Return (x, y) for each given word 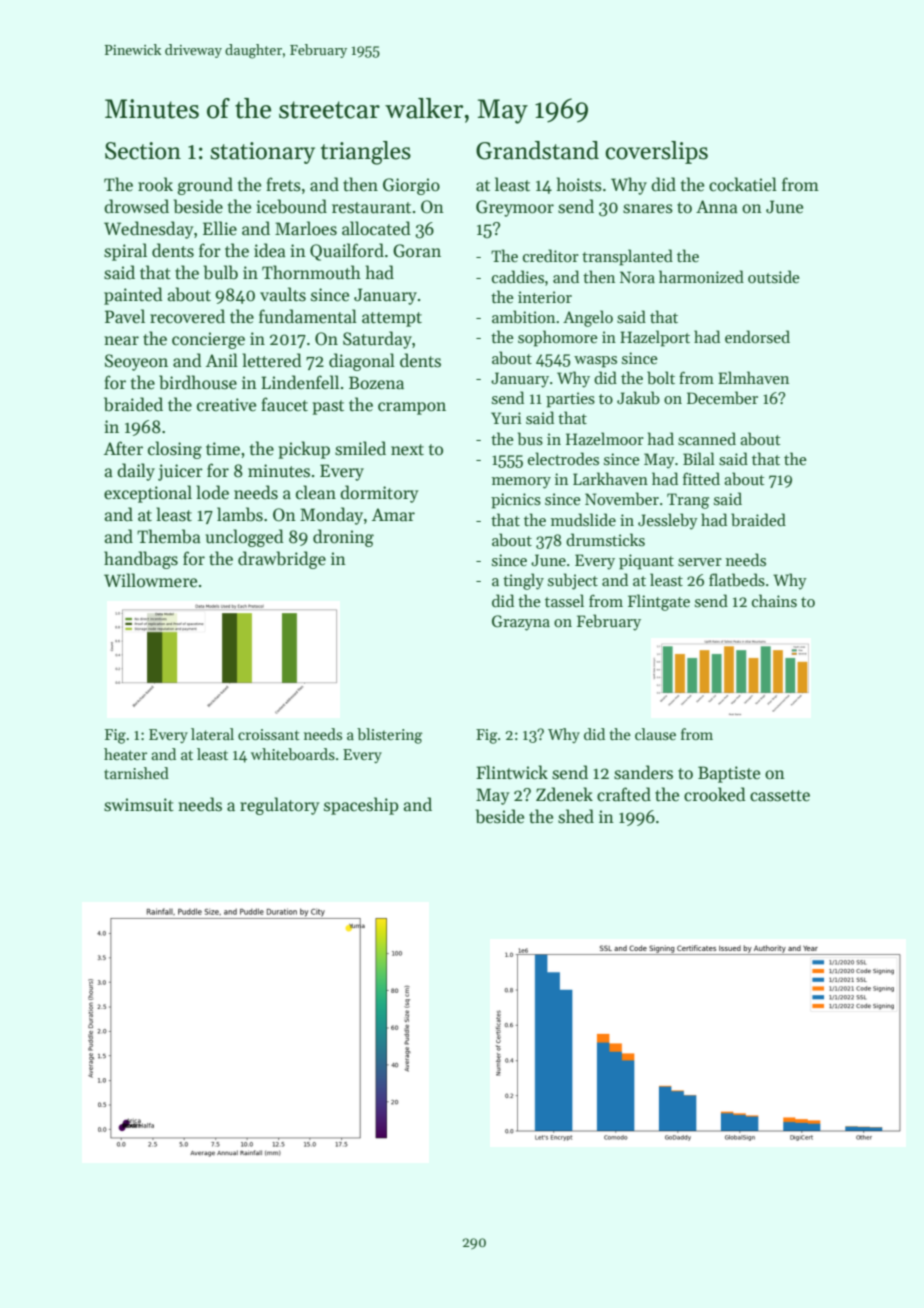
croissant (269, 734)
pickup (304, 450)
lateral (212, 734)
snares (648, 209)
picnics (516, 501)
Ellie (220, 228)
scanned (707, 439)
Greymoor (515, 208)
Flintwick (512, 772)
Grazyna (521, 623)
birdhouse (198, 382)
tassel (564, 600)
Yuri (506, 418)
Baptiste (729, 774)
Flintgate (659, 602)
